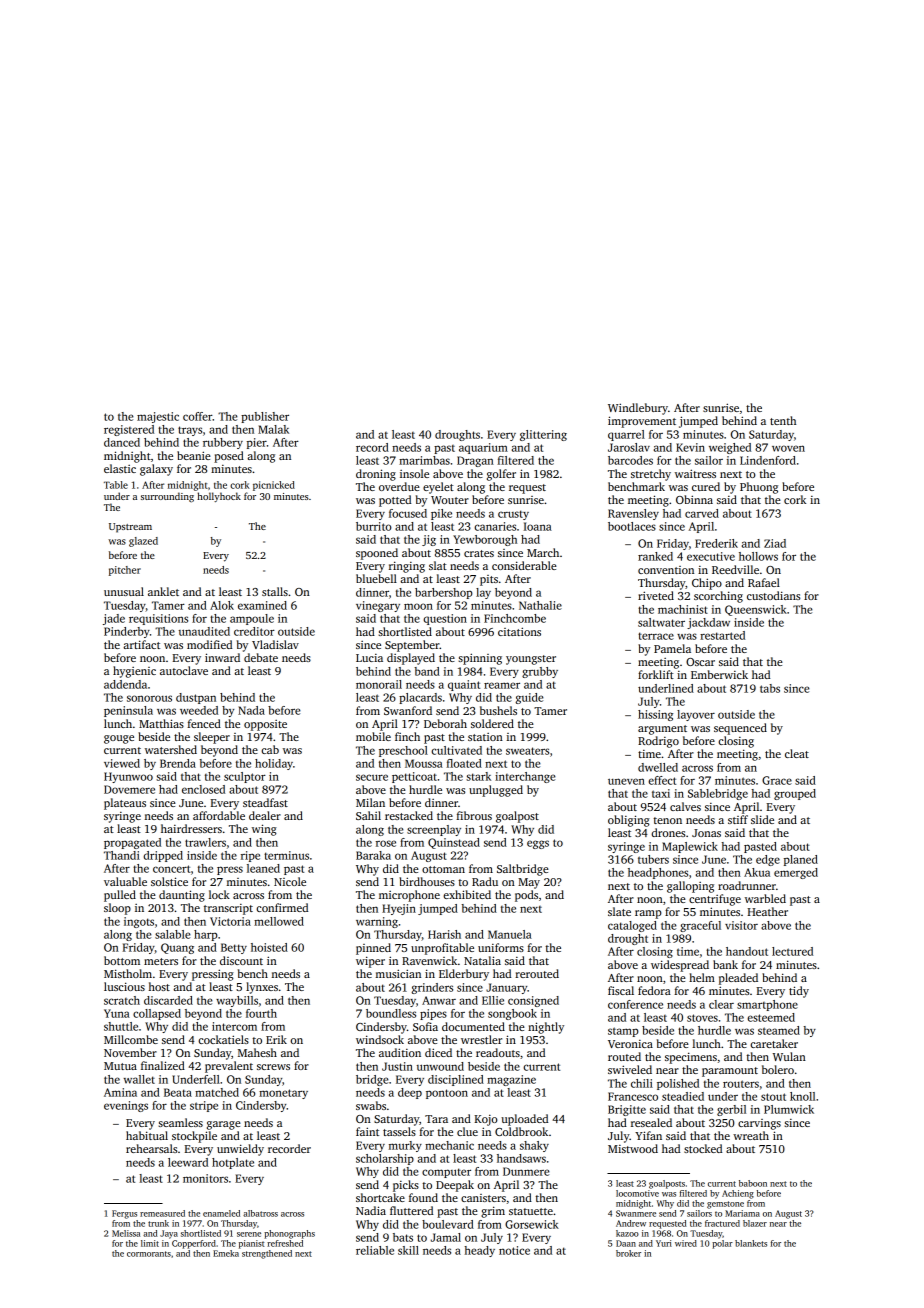 This screenshot has height=1308, width=924. I want to click on heady, so click(480, 1251).
